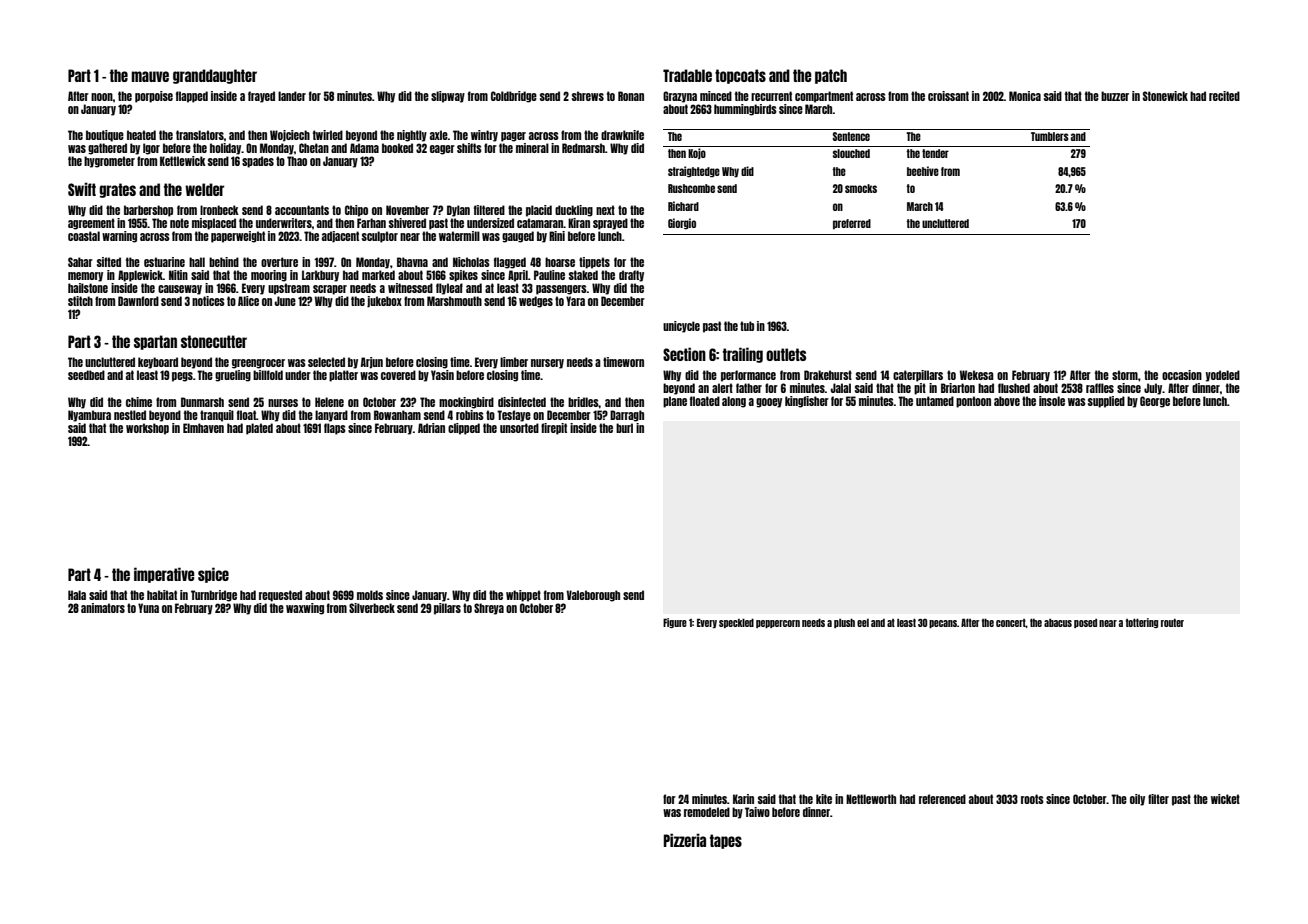 Image resolution: width=1308 pixels, height=924 pixels. What do you see at coordinates (1125, 375) in the page?
I see `storm` at bounding box center [1125, 375].
